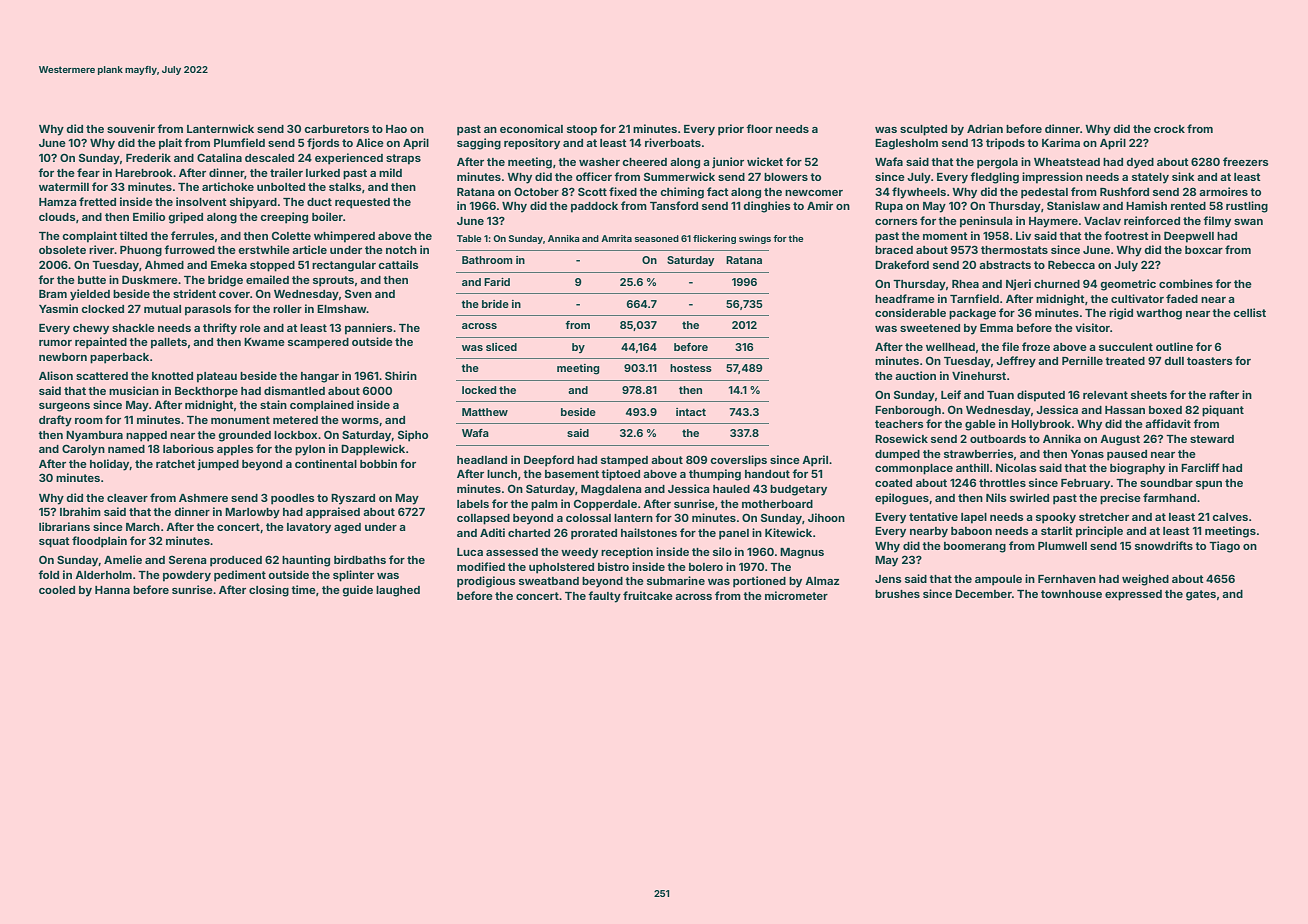 The height and width of the image is (924, 1308). What do you see at coordinates (1000, 395) in the image?
I see `Tuan` at bounding box center [1000, 395].
